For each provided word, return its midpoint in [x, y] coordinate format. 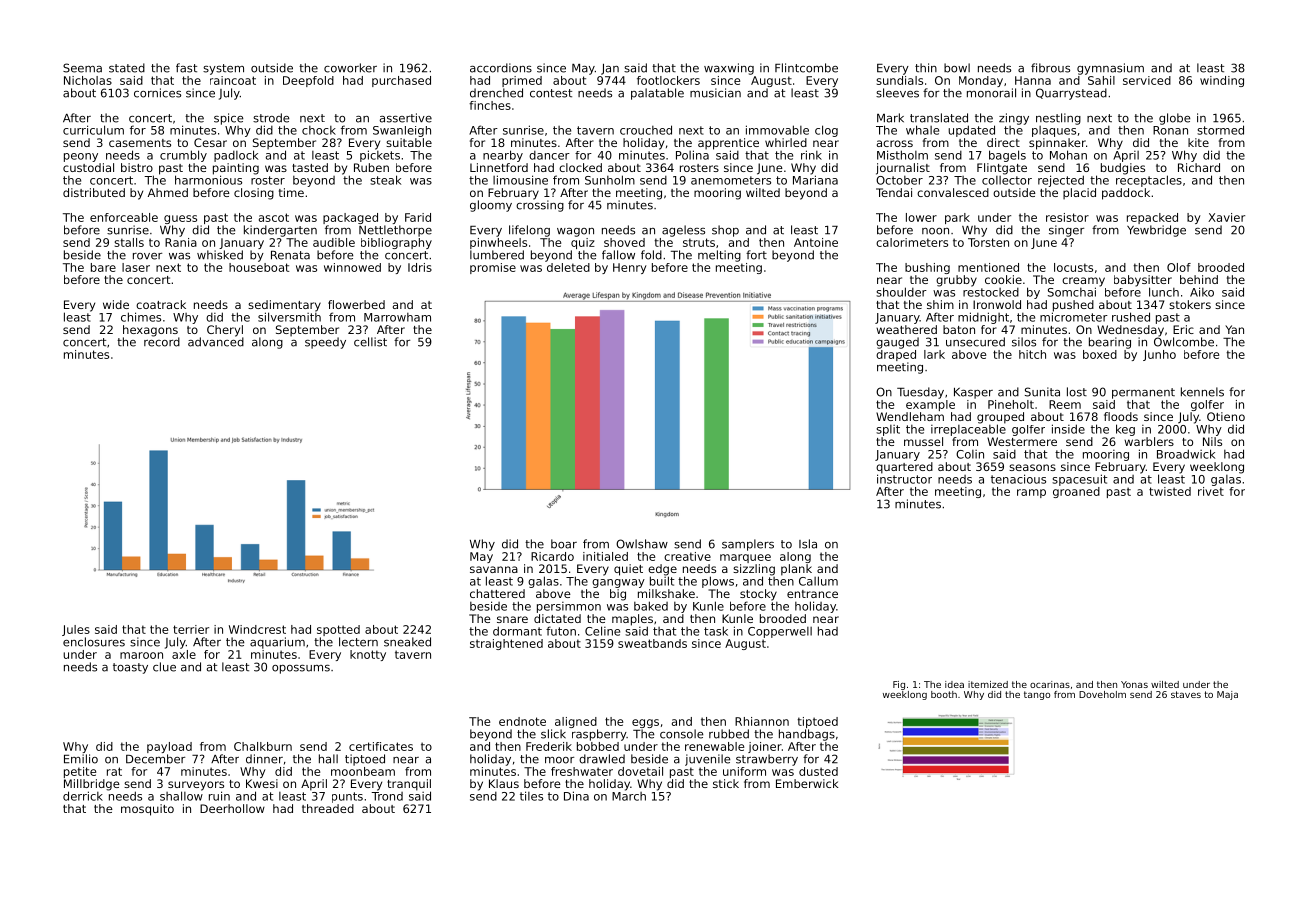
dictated [557, 618]
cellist [370, 342]
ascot [274, 217]
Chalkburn [263, 746]
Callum [818, 581]
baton [959, 329]
